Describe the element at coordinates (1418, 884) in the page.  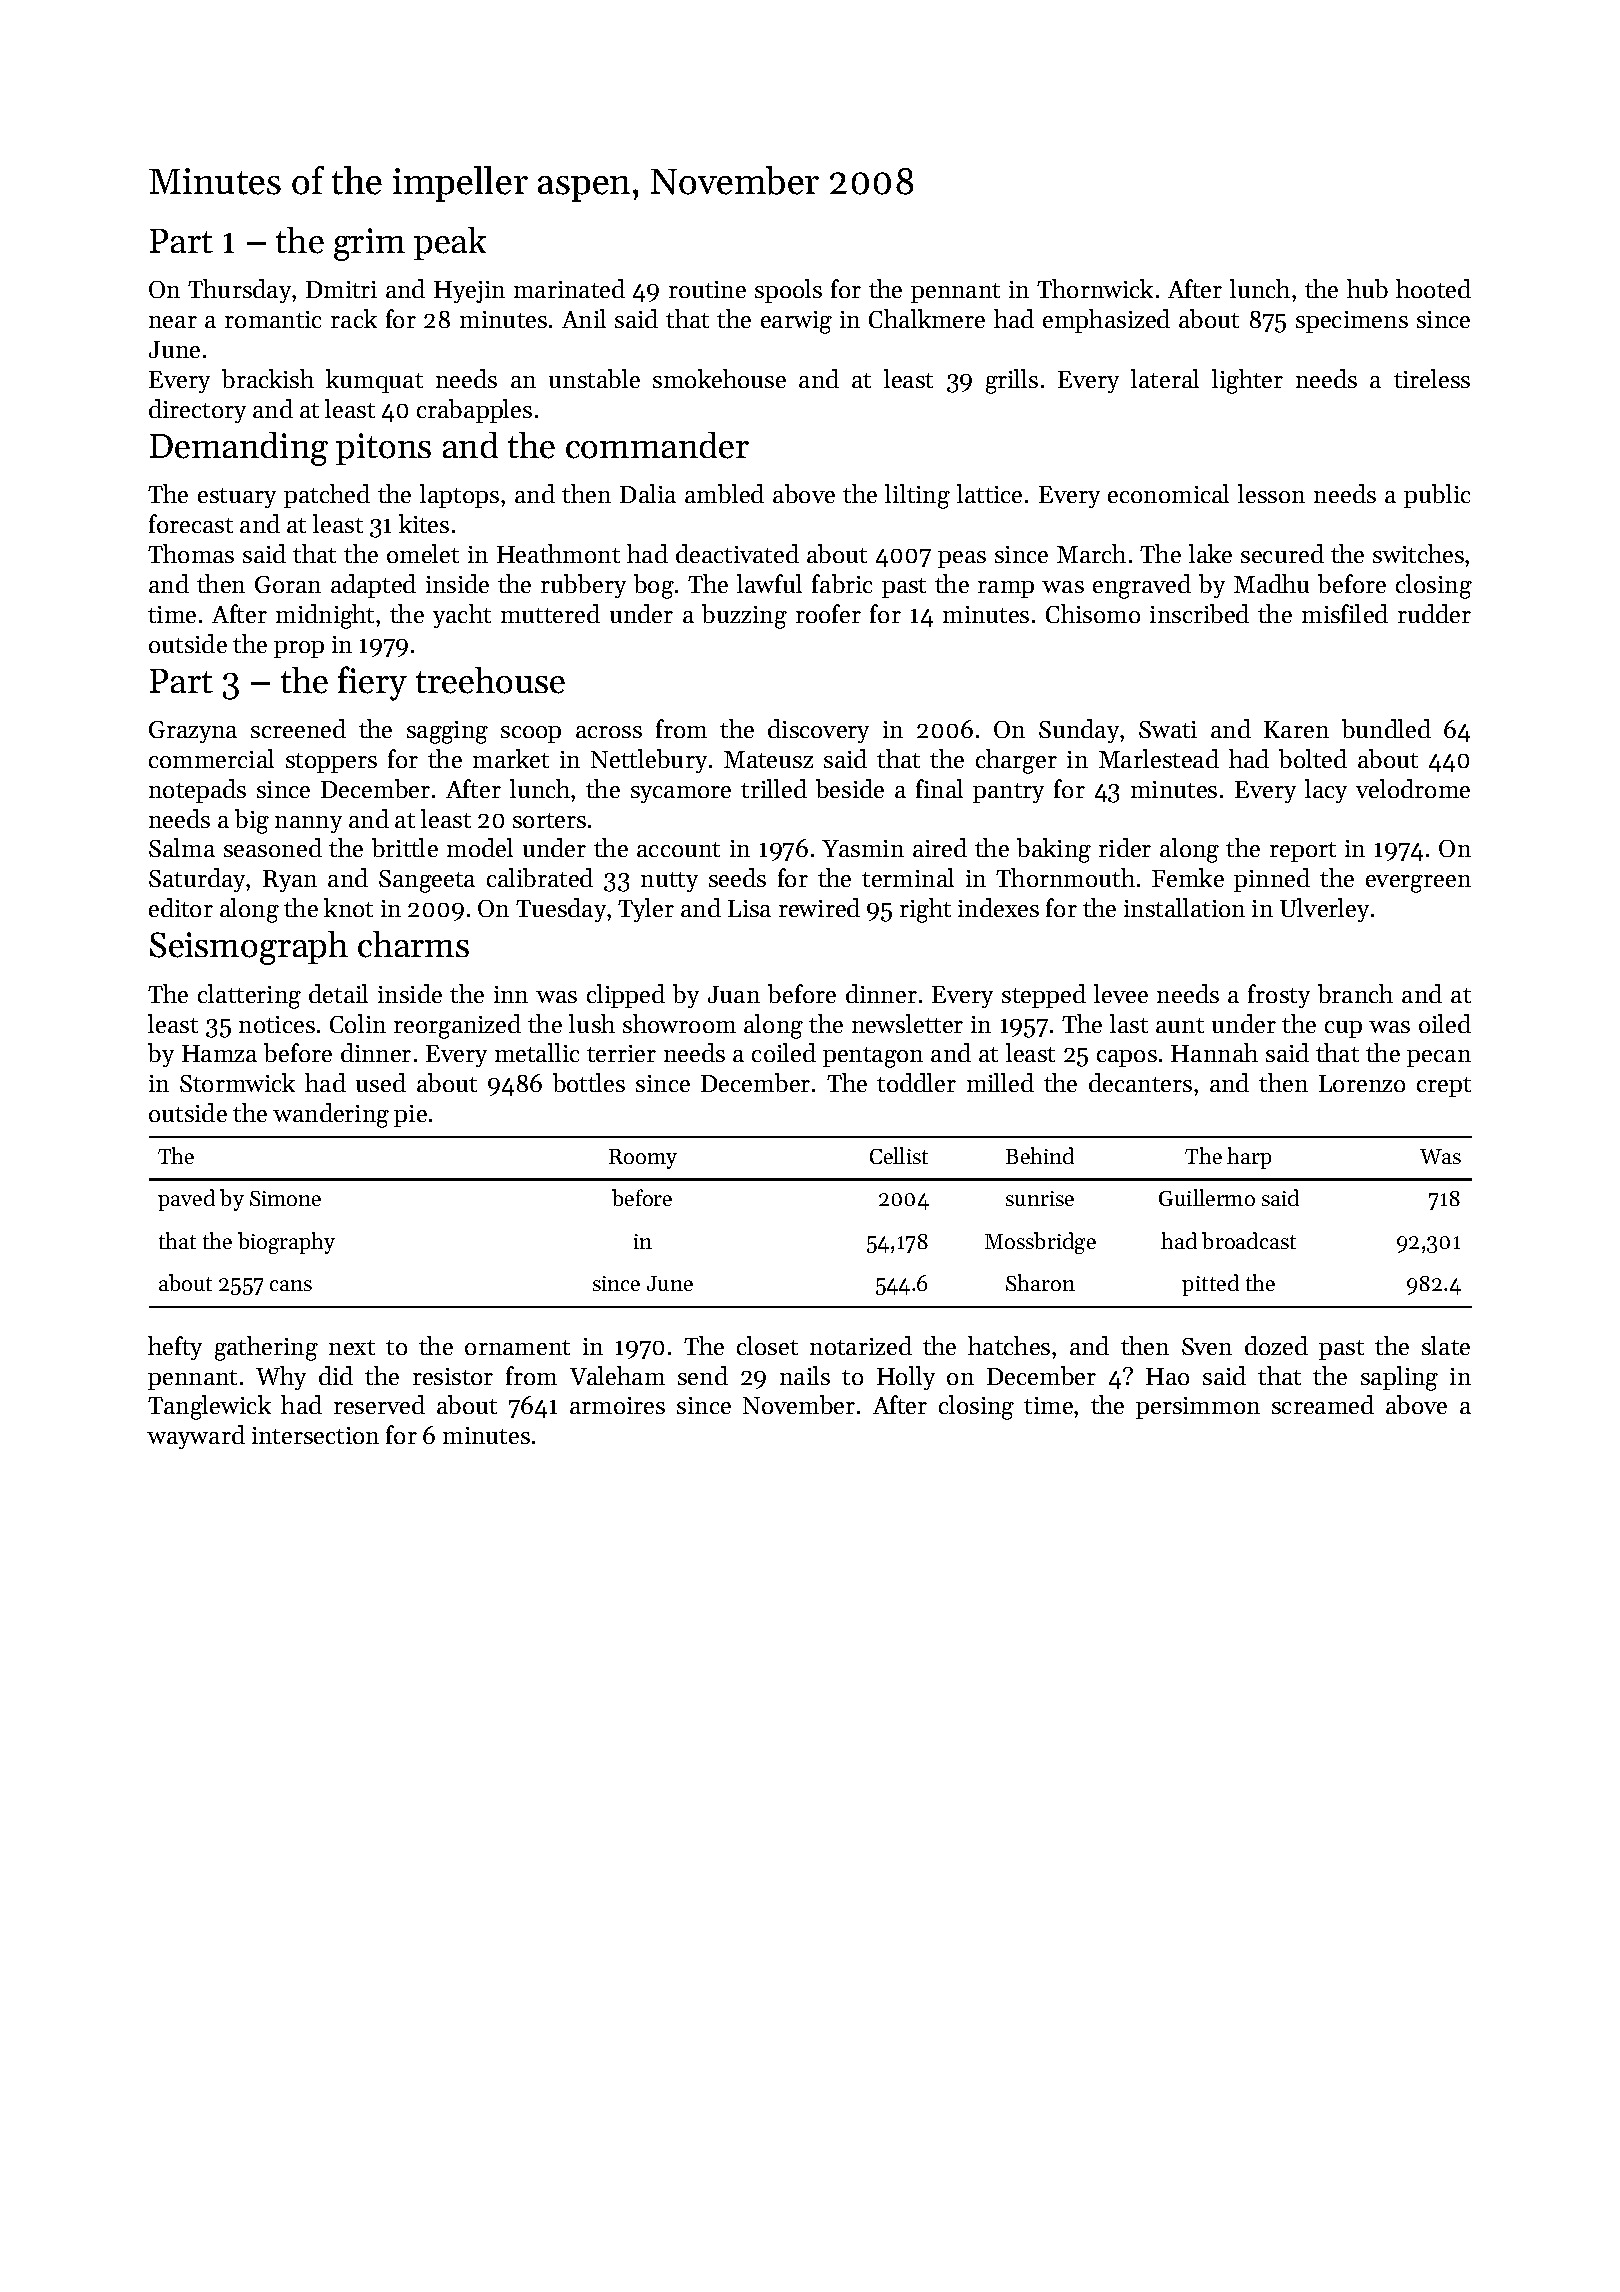
I see `evergreen` at that location.
